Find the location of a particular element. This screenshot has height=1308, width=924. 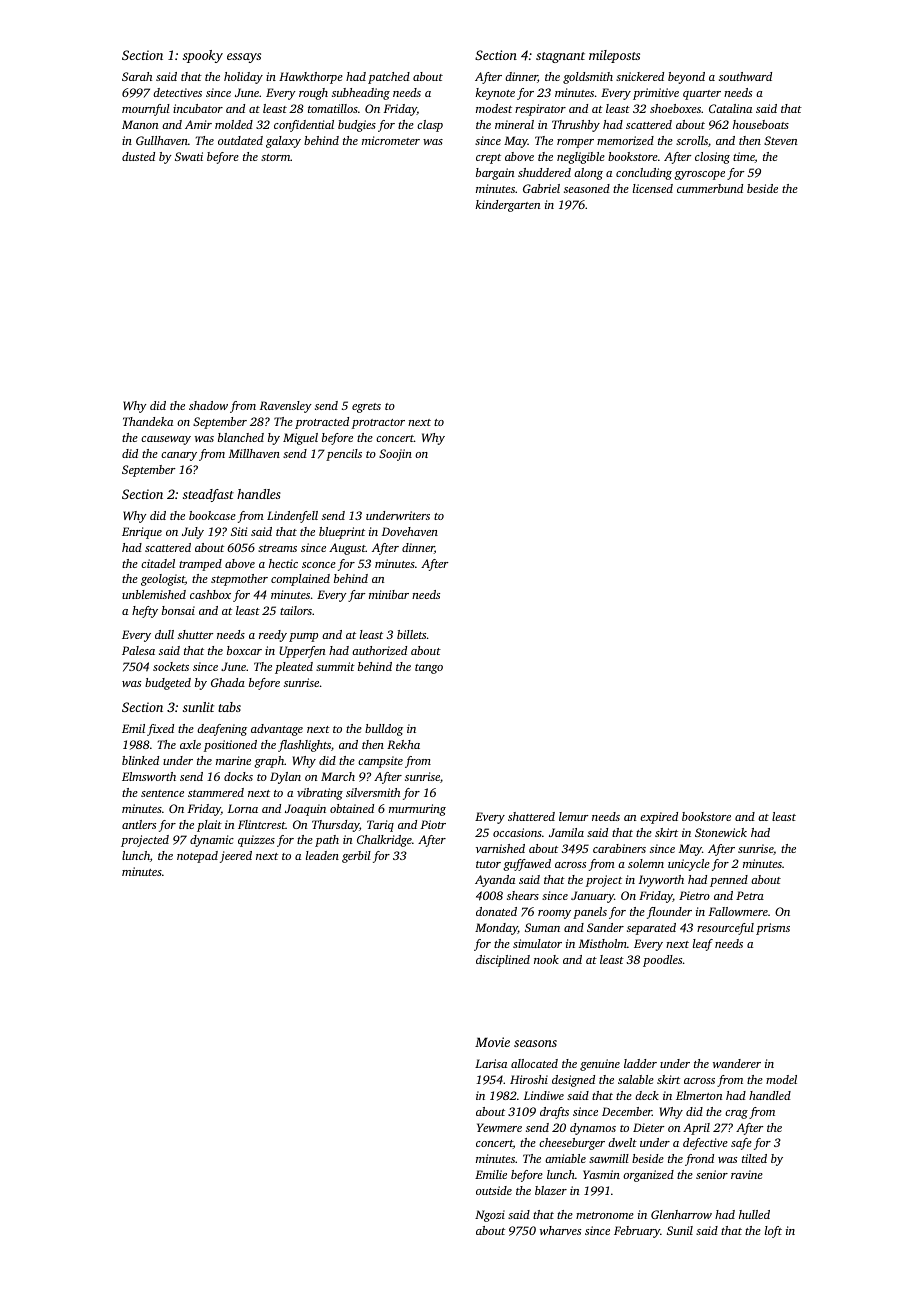

mileposts is located at coordinates (614, 56).
